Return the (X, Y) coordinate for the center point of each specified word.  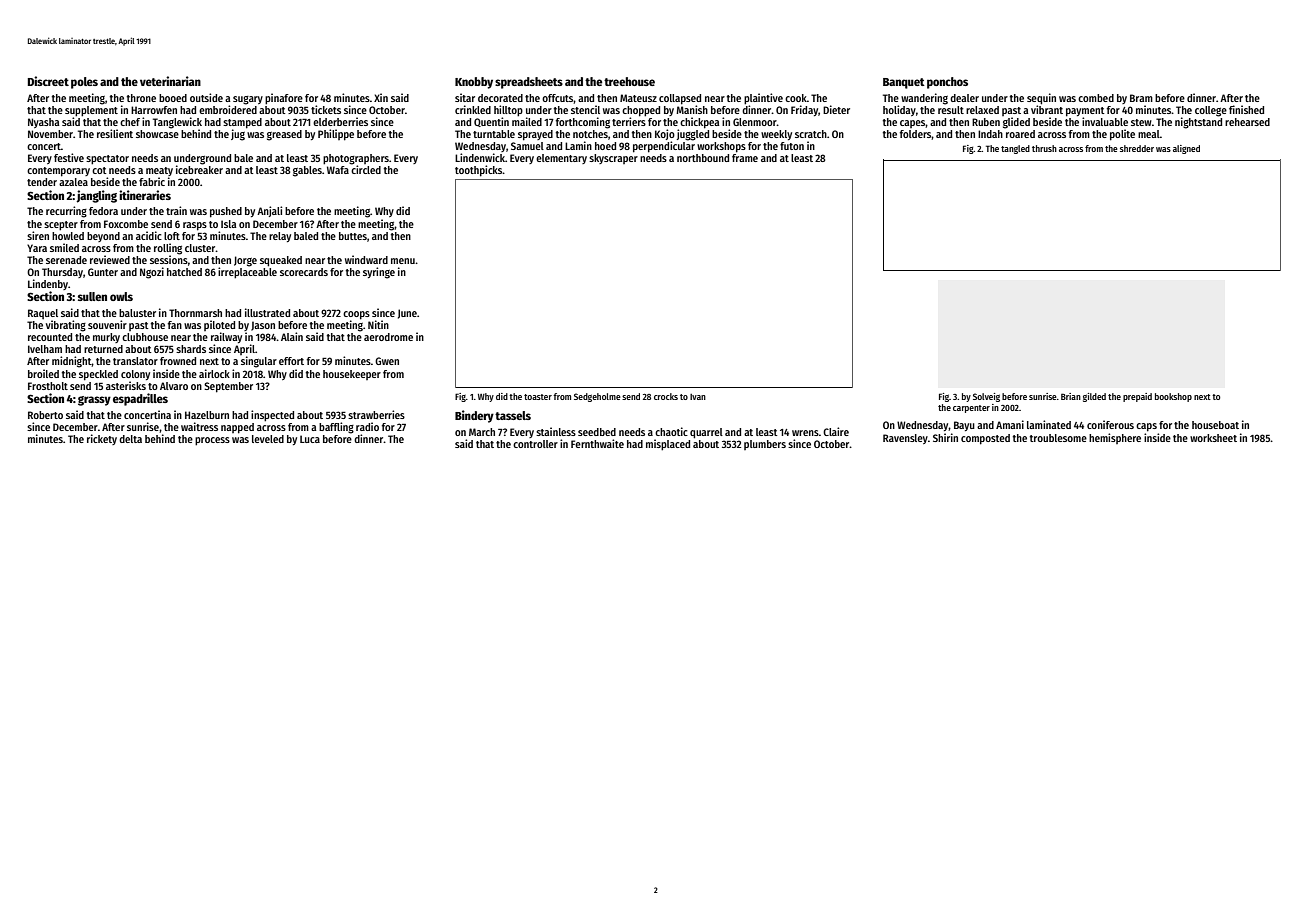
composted (985, 439)
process (212, 441)
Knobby (474, 83)
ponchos (947, 83)
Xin (381, 97)
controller (535, 444)
